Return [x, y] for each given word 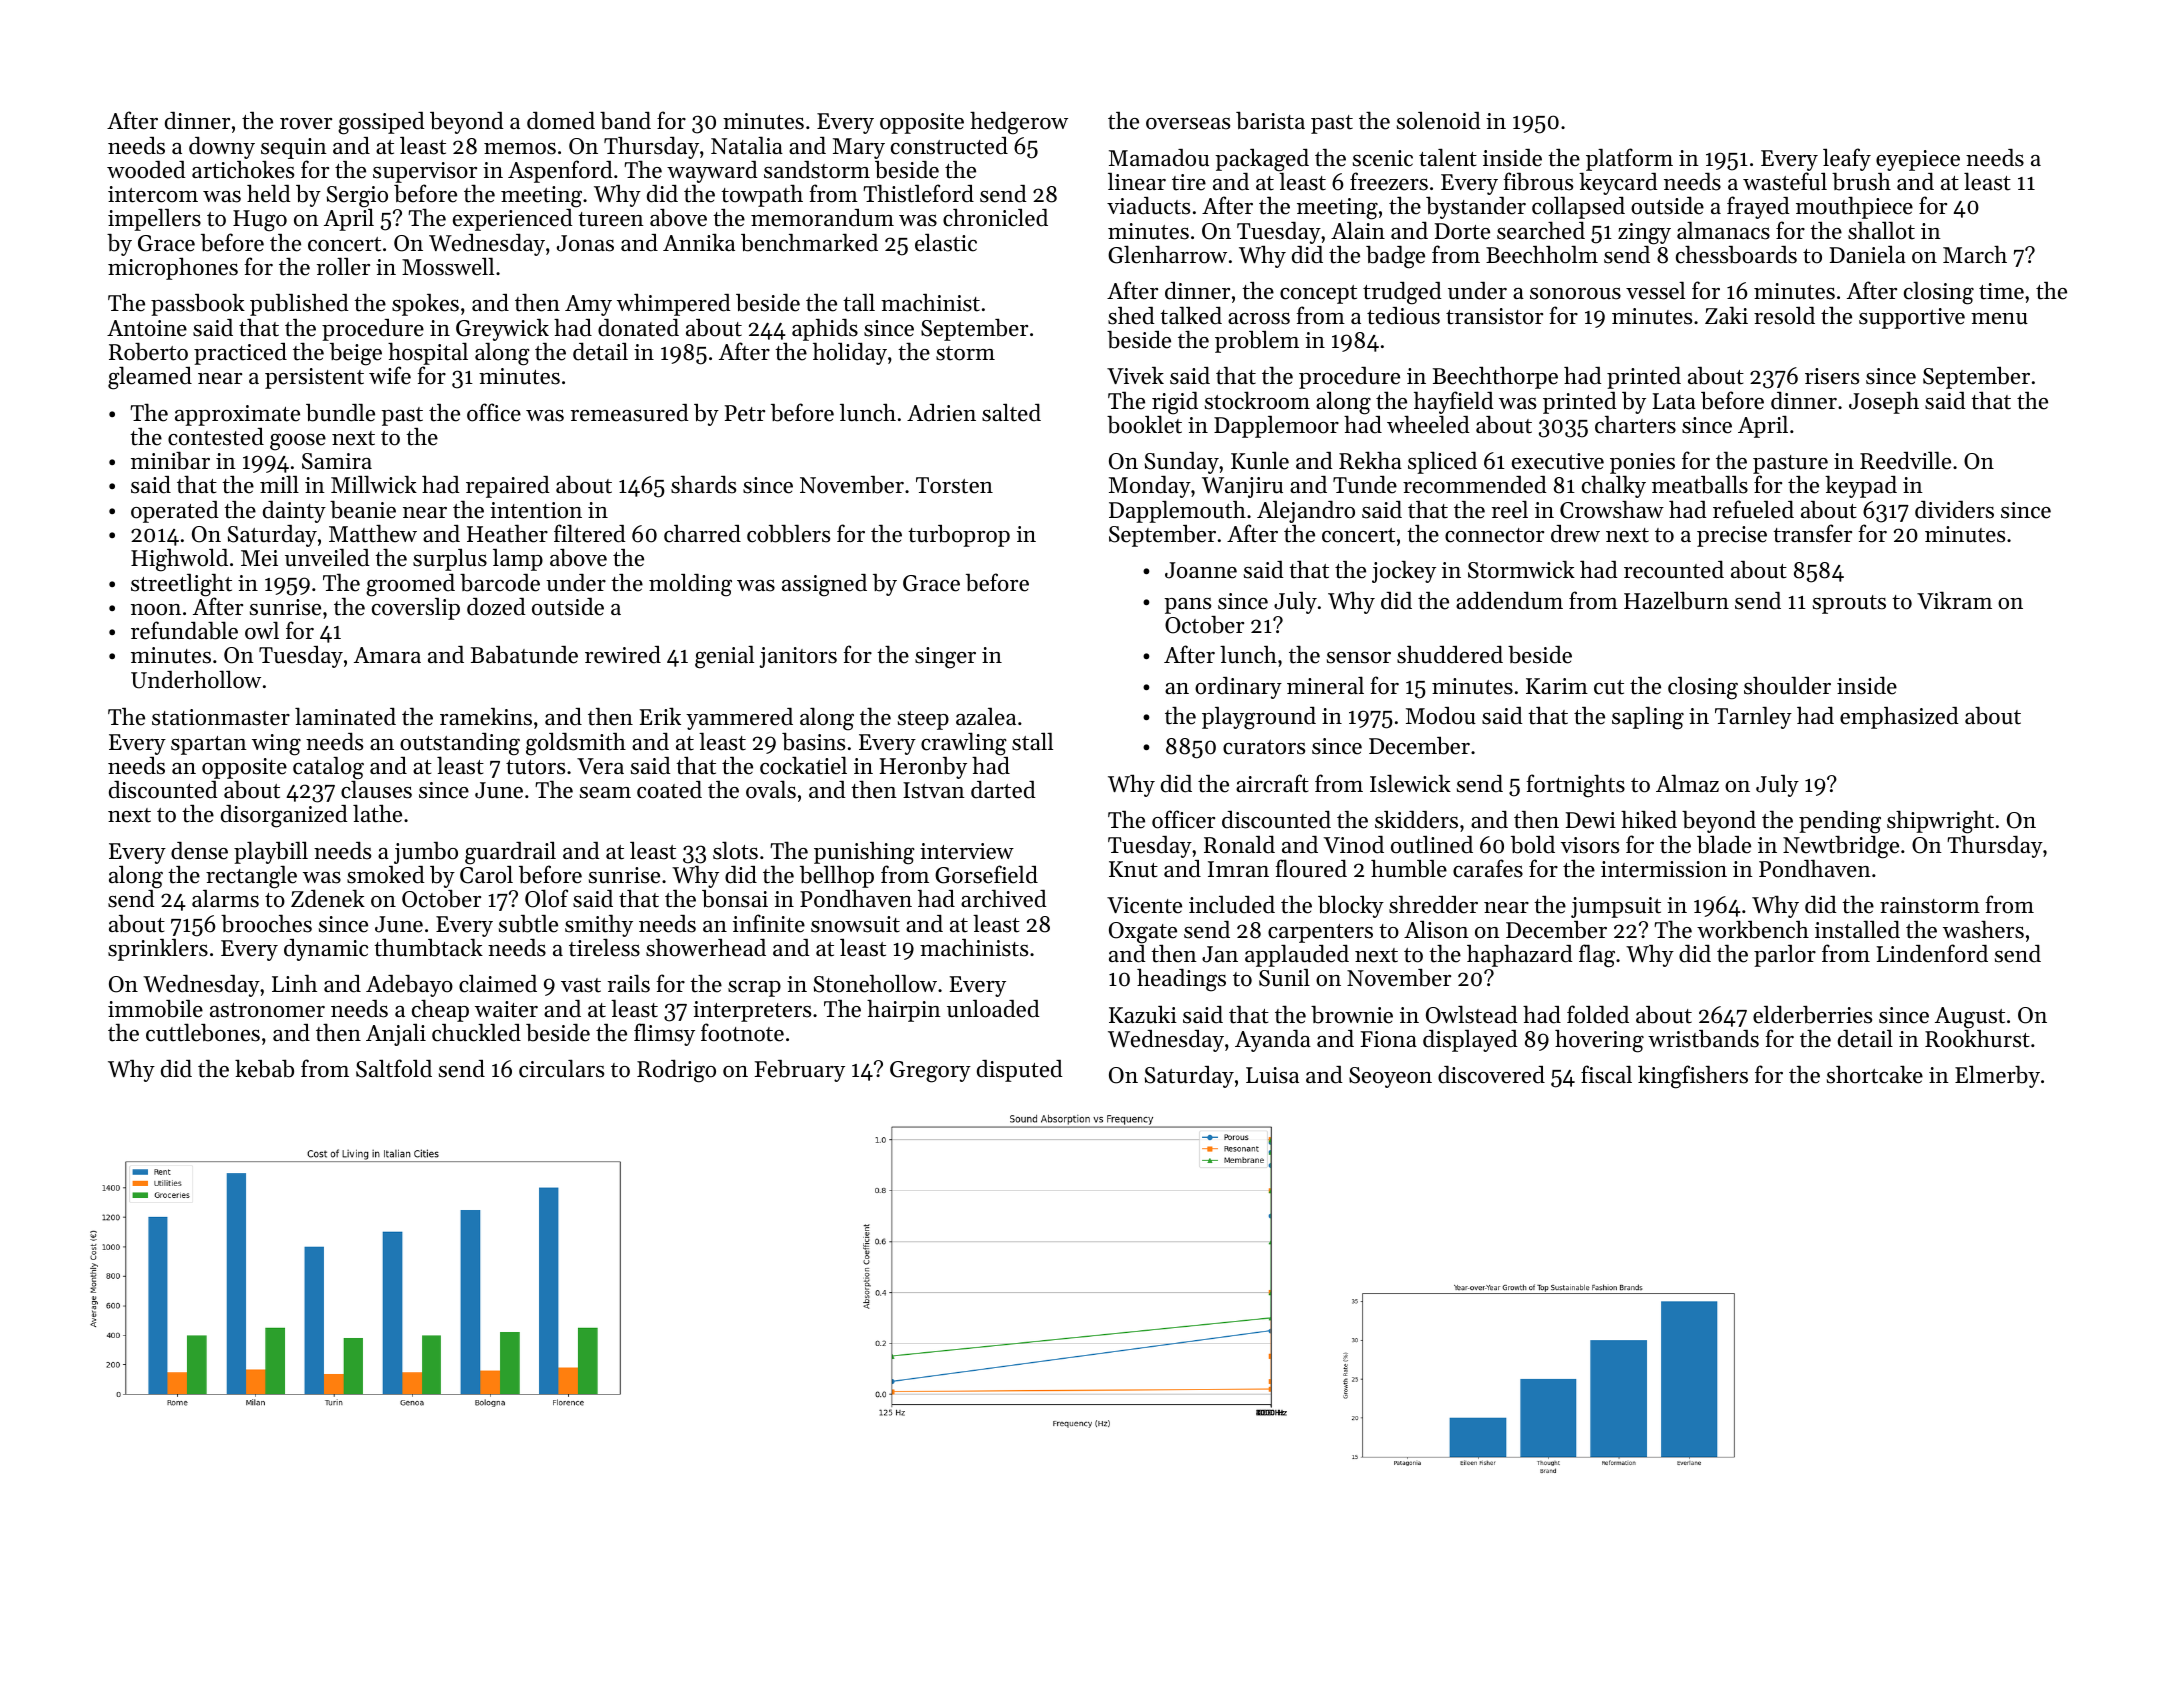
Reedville [1905, 460]
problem [1257, 342]
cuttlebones [203, 1032]
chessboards [1736, 254]
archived [1004, 898]
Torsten [954, 485]
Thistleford [918, 193]
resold [1784, 316]
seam [605, 793]
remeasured [630, 413]
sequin [294, 148]
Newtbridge [1841, 847]
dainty [294, 512]
